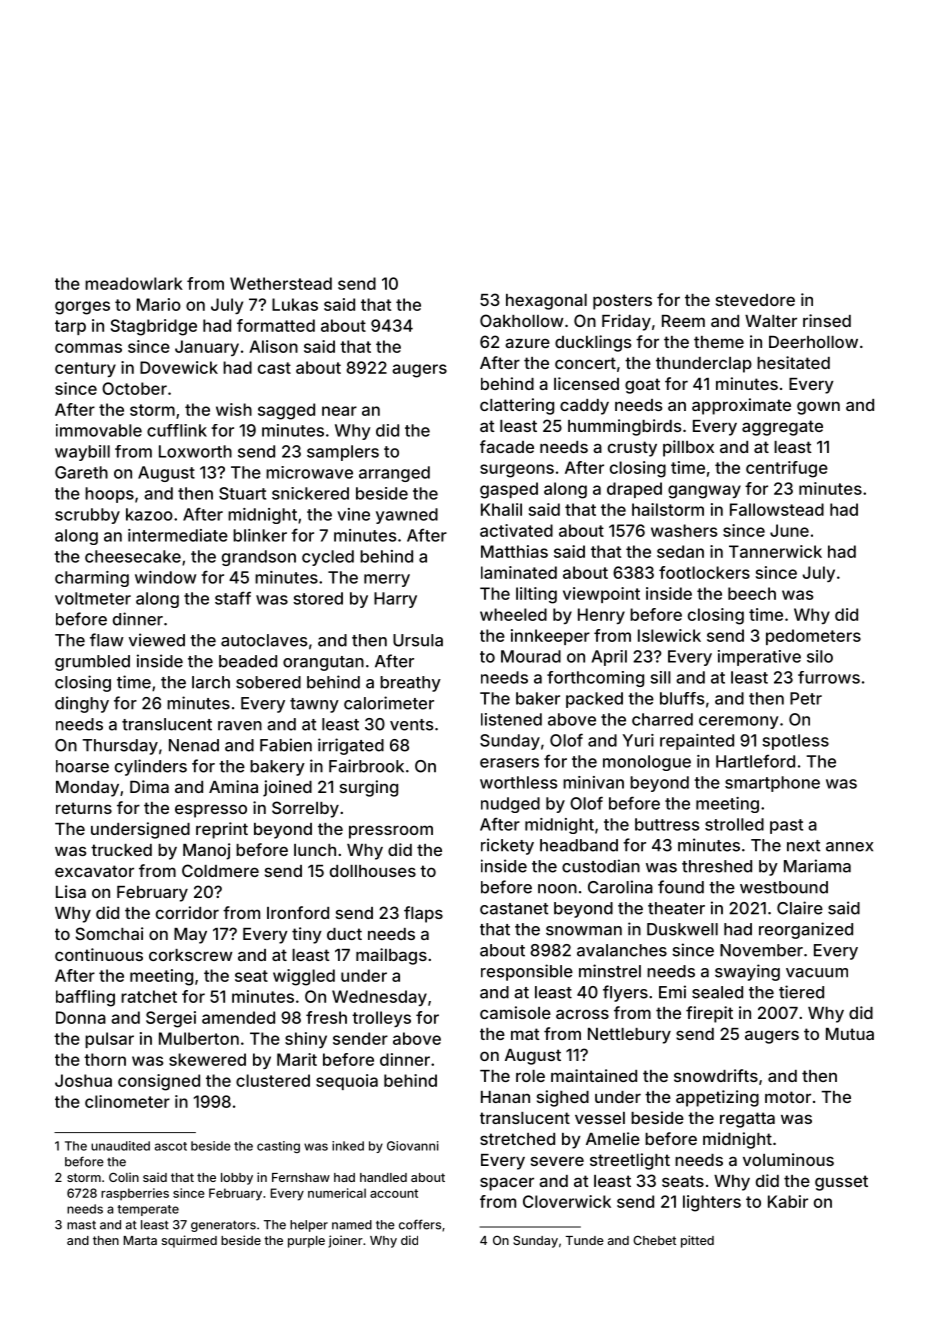  Describe the element at coordinates (759, 658) in the screenshot. I see `imperative` at that location.
